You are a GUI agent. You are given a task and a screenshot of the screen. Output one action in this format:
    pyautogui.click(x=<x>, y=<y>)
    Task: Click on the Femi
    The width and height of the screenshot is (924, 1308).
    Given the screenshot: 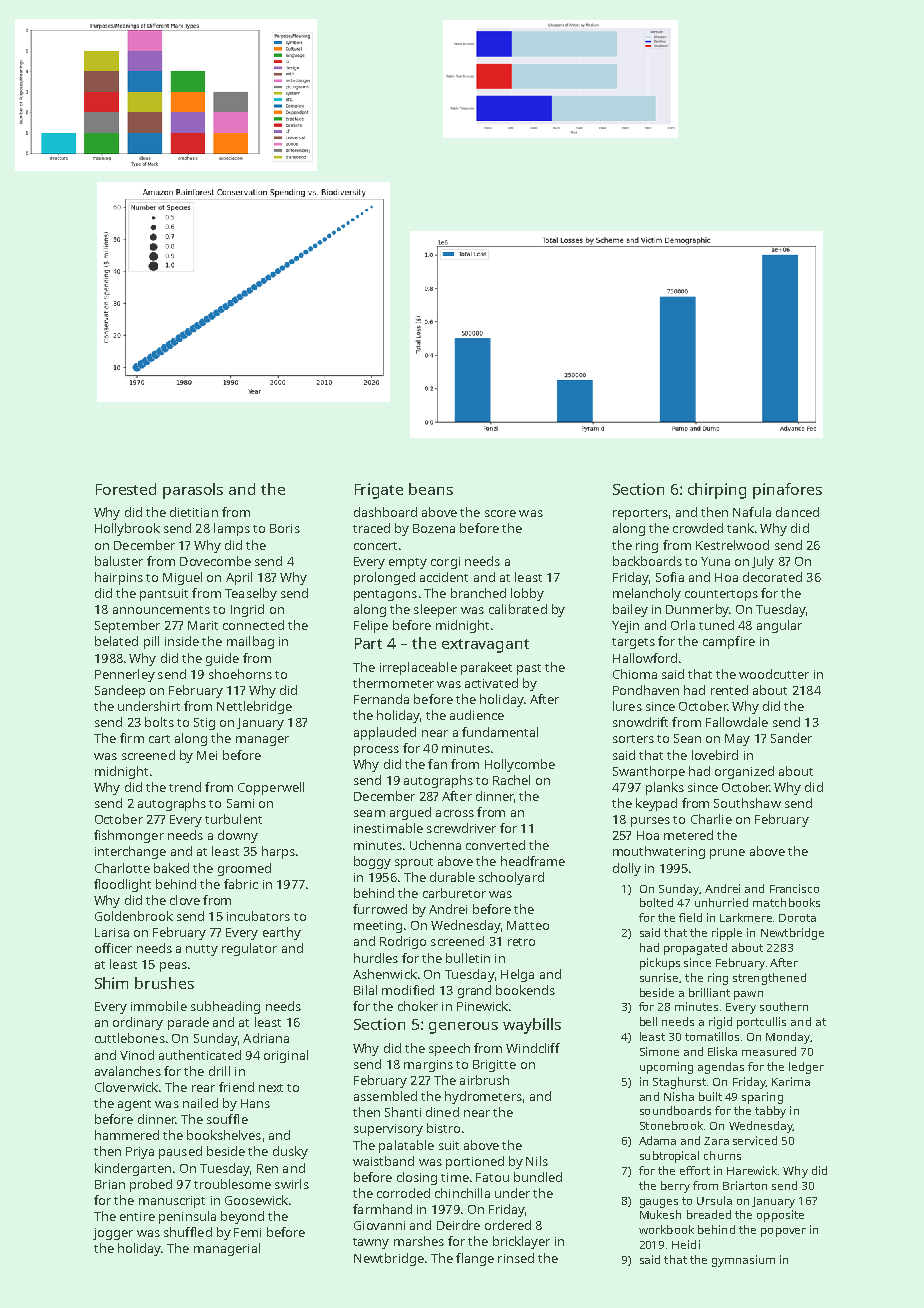 What is the action you would take?
    pyautogui.click(x=247, y=1232)
